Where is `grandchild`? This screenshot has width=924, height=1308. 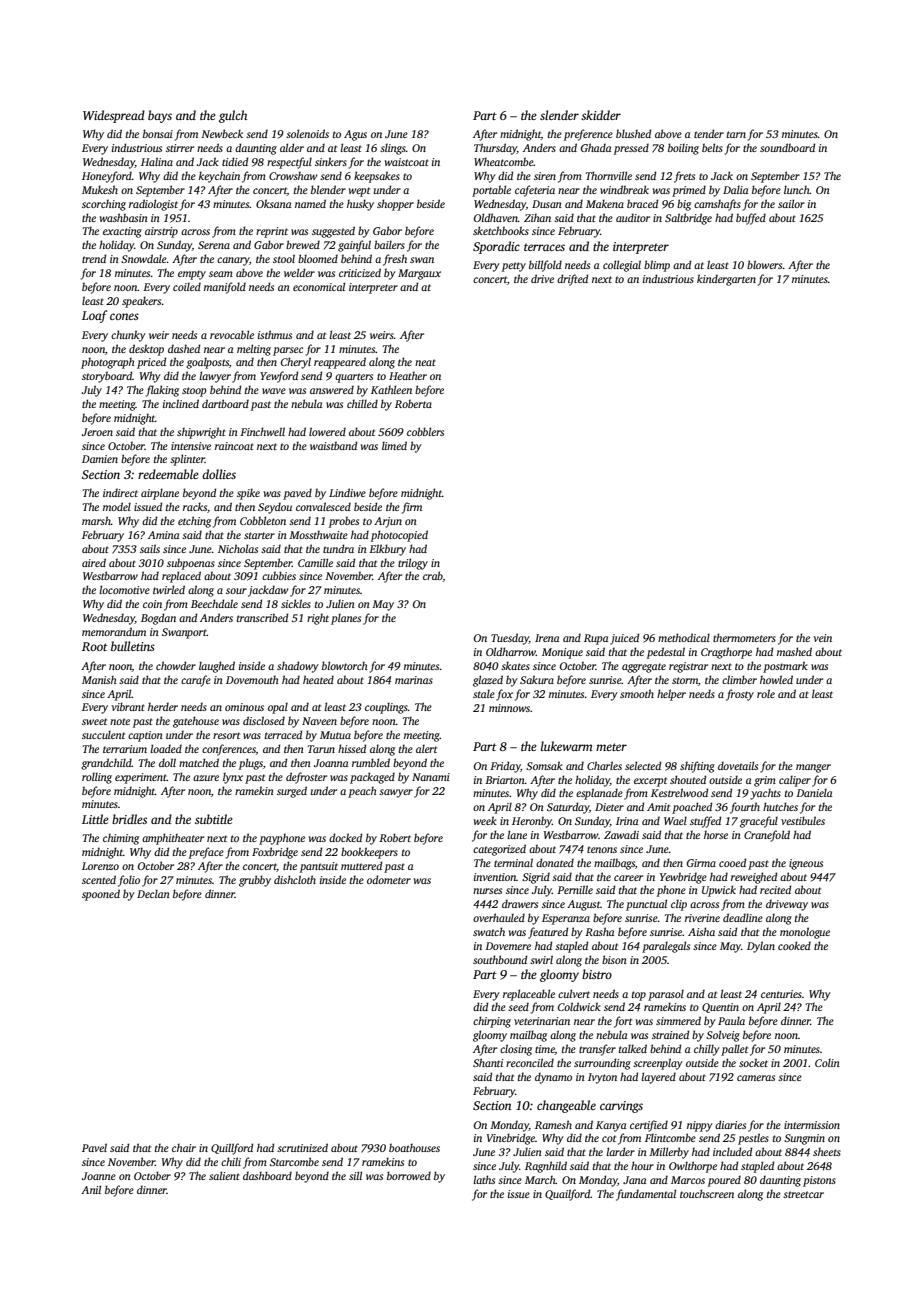 grandchild is located at coordinates (106, 764).
